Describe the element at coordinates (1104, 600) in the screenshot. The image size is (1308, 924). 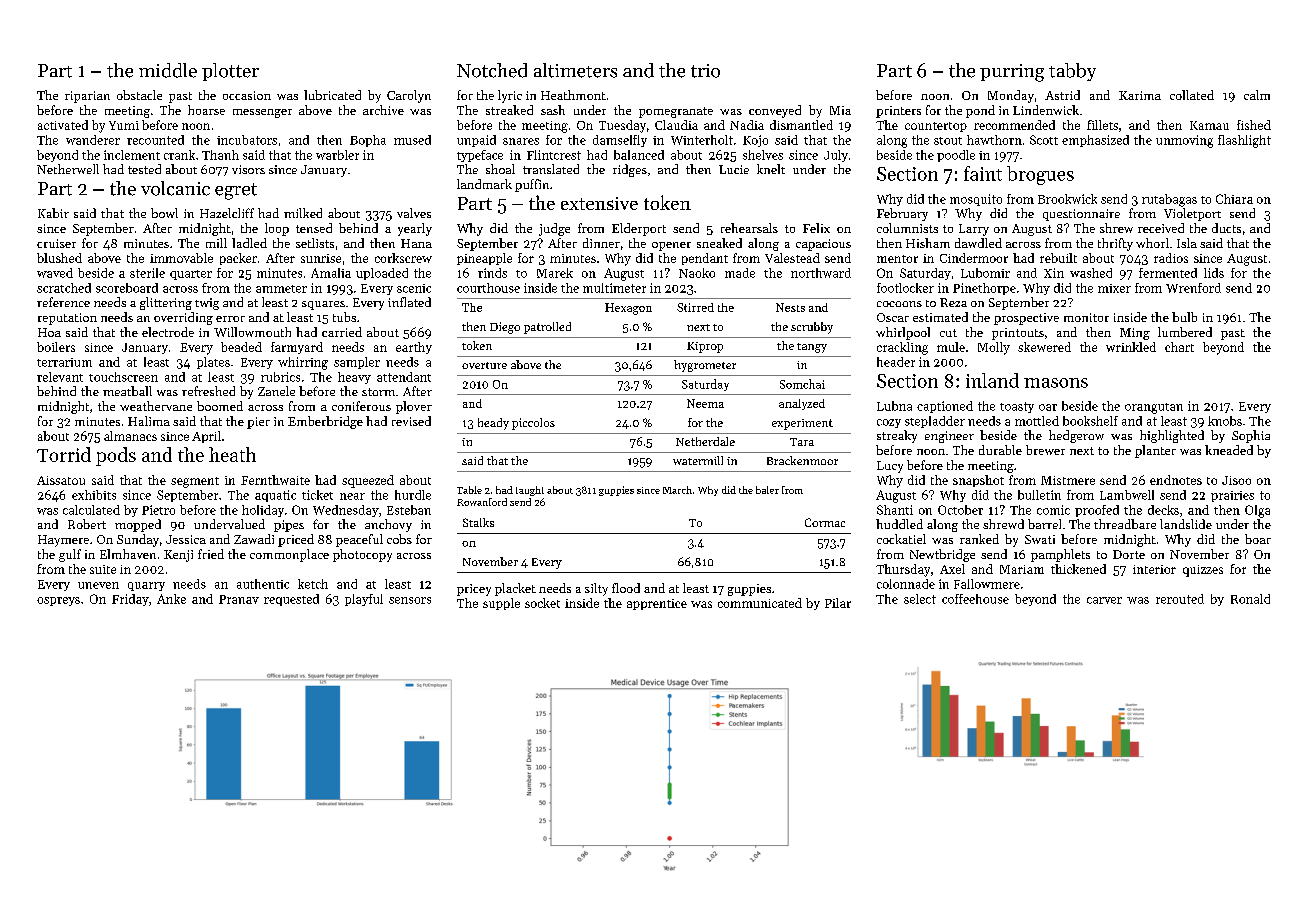
I see `carver` at that location.
